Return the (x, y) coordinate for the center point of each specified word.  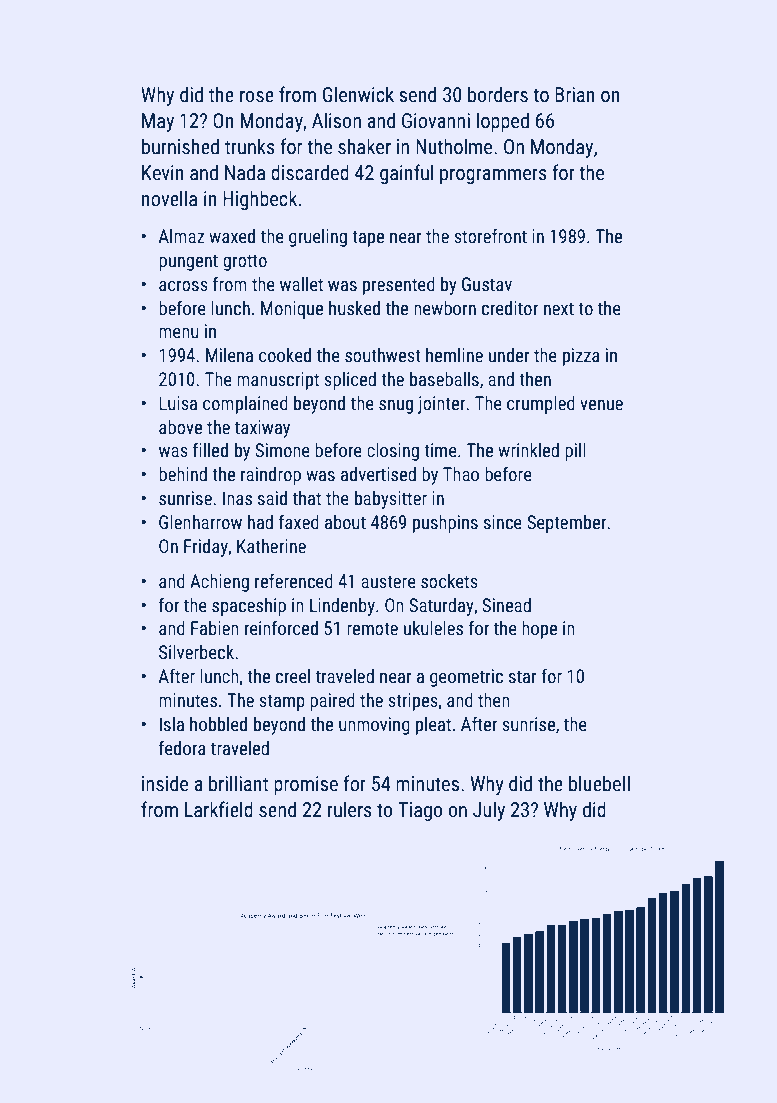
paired (332, 702)
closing (393, 452)
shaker (364, 146)
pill (575, 452)
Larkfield (219, 809)
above (180, 427)
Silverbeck (196, 652)
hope (539, 630)
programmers (493, 176)
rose (257, 96)
